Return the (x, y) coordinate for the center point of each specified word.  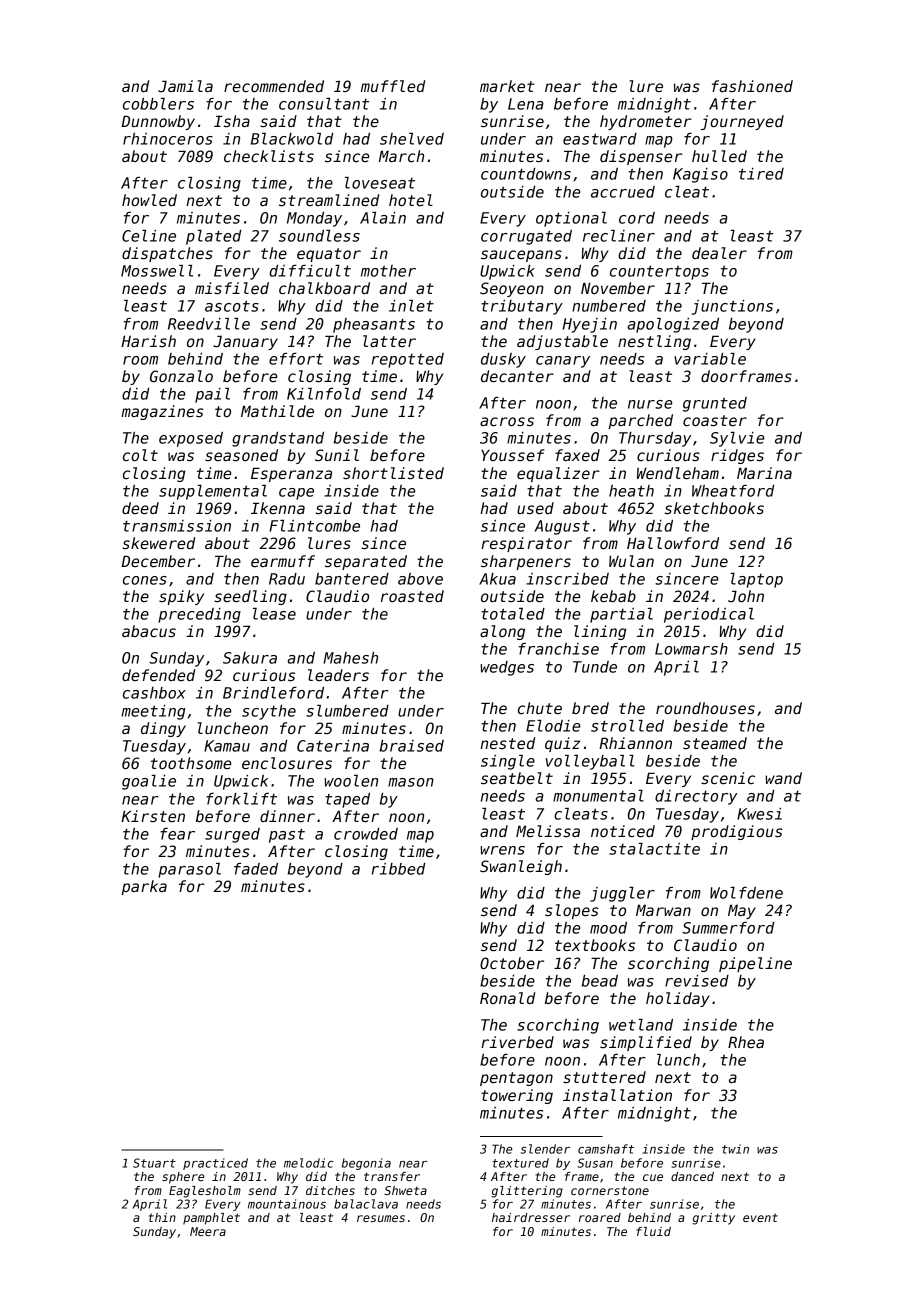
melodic (309, 1163)
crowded (366, 834)
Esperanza (291, 474)
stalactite (654, 849)
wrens (502, 850)
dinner (287, 816)
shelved (412, 139)
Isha (232, 121)
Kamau (227, 746)
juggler (622, 894)
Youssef (513, 455)
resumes (381, 1218)
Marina (764, 473)
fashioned (752, 86)
